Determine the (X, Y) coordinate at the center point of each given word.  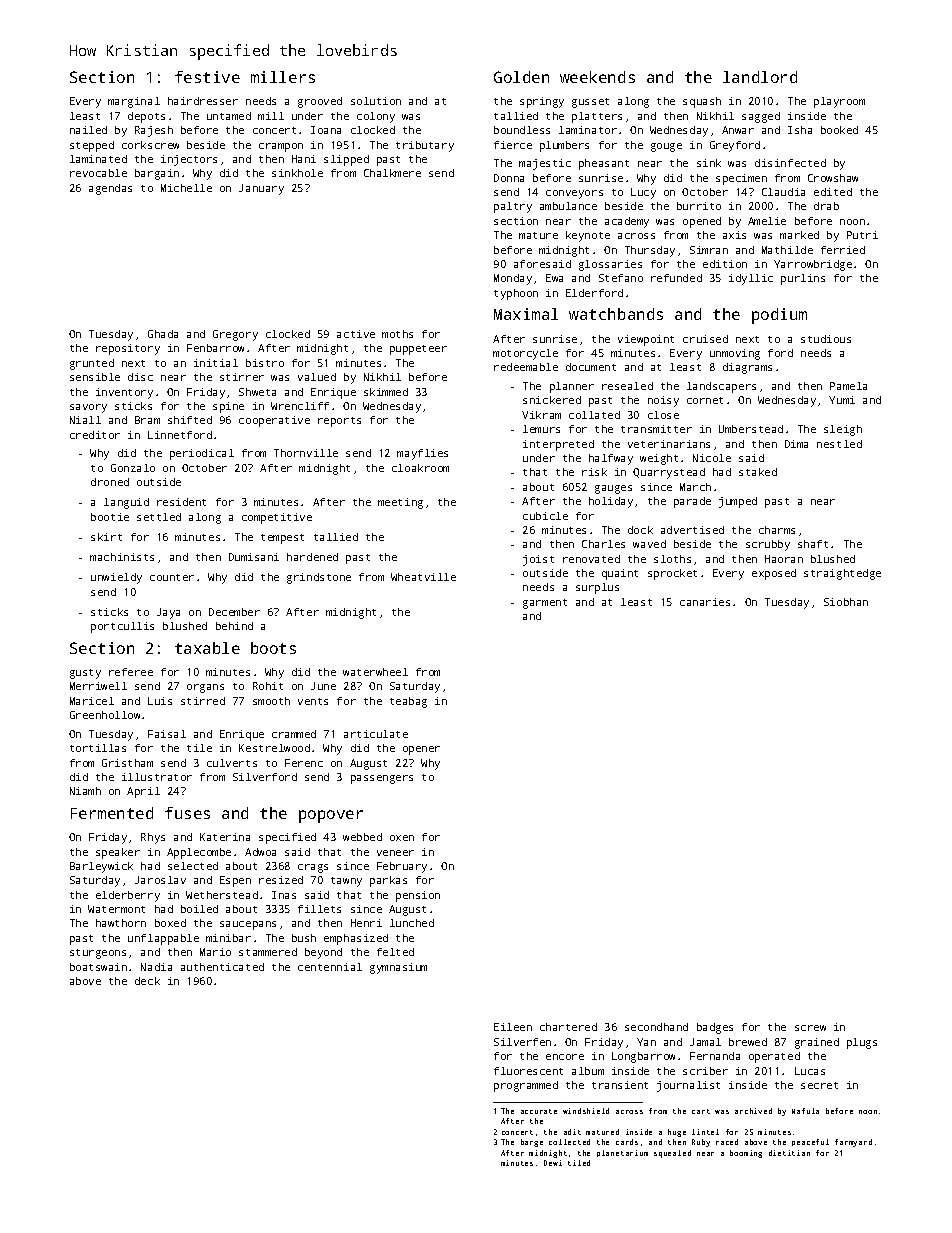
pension (418, 896)
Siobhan (846, 602)
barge (532, 1143)
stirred (203, 701)
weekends (597, 77)
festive (207, 77)
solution (376, 101)
